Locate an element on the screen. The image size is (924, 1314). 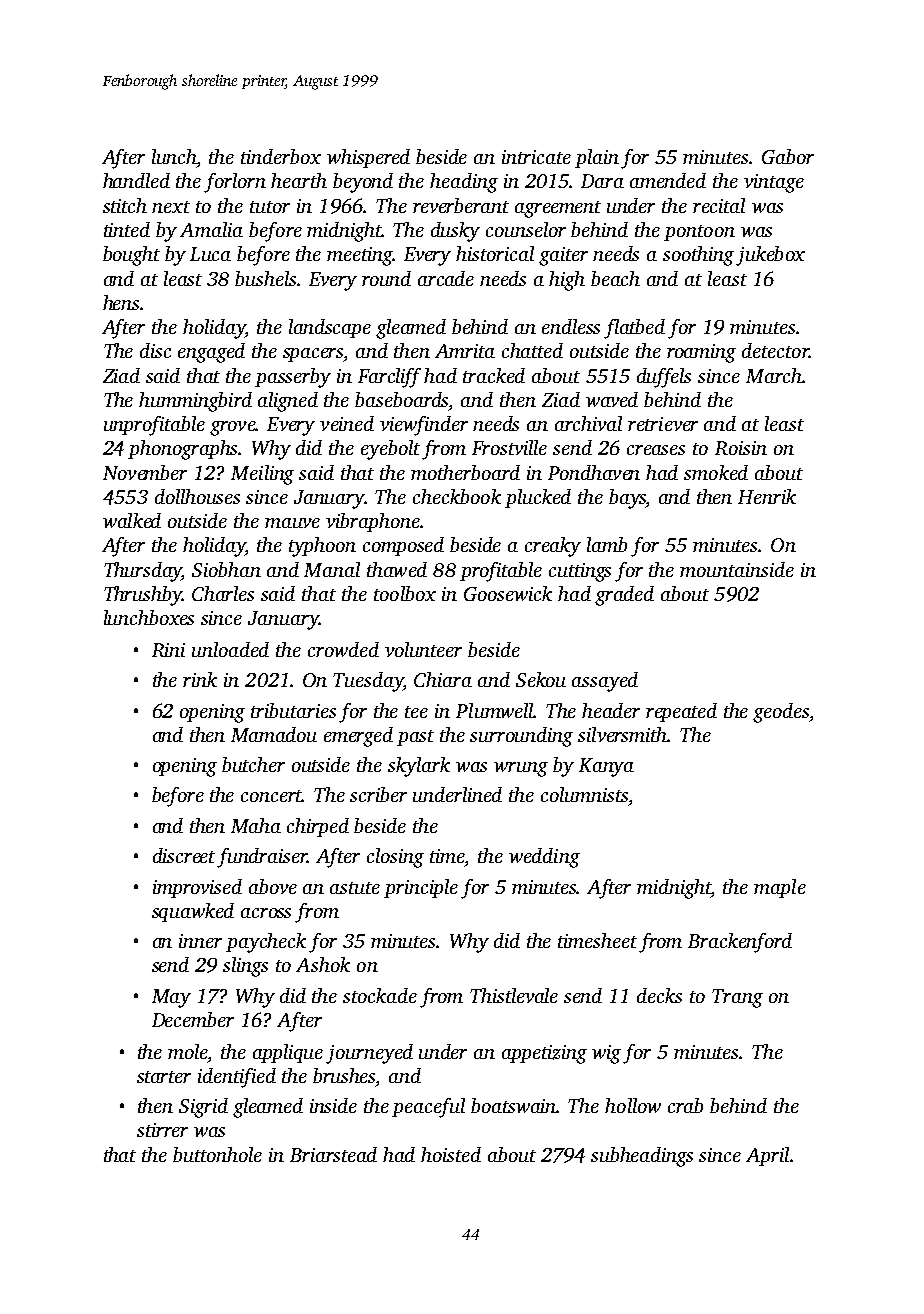
whispered is located at coordinates (368, 158).
